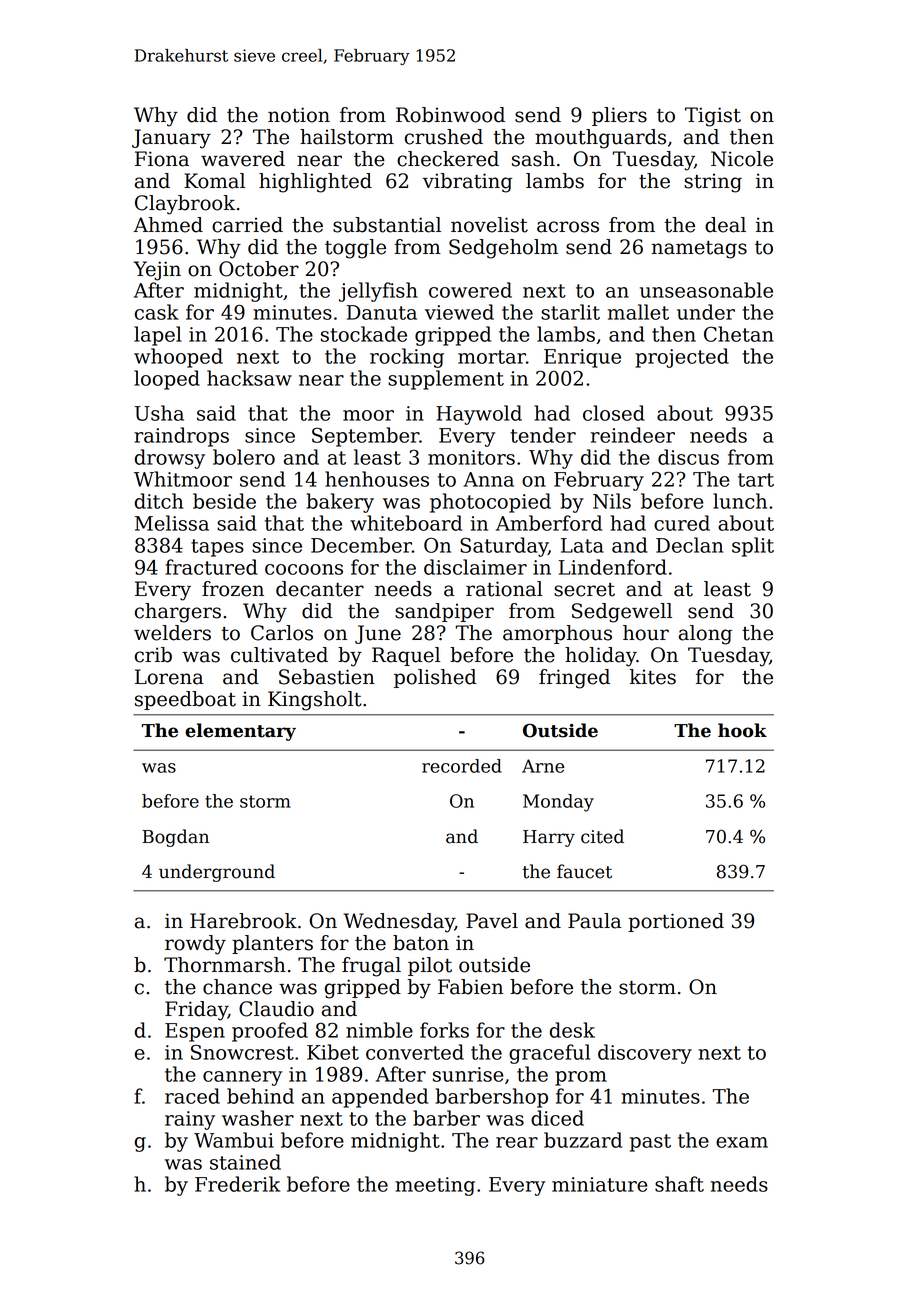 Image resolution: width=908 pixels, height=1316 pixels. I want to click on hook, so click(742, 730).
